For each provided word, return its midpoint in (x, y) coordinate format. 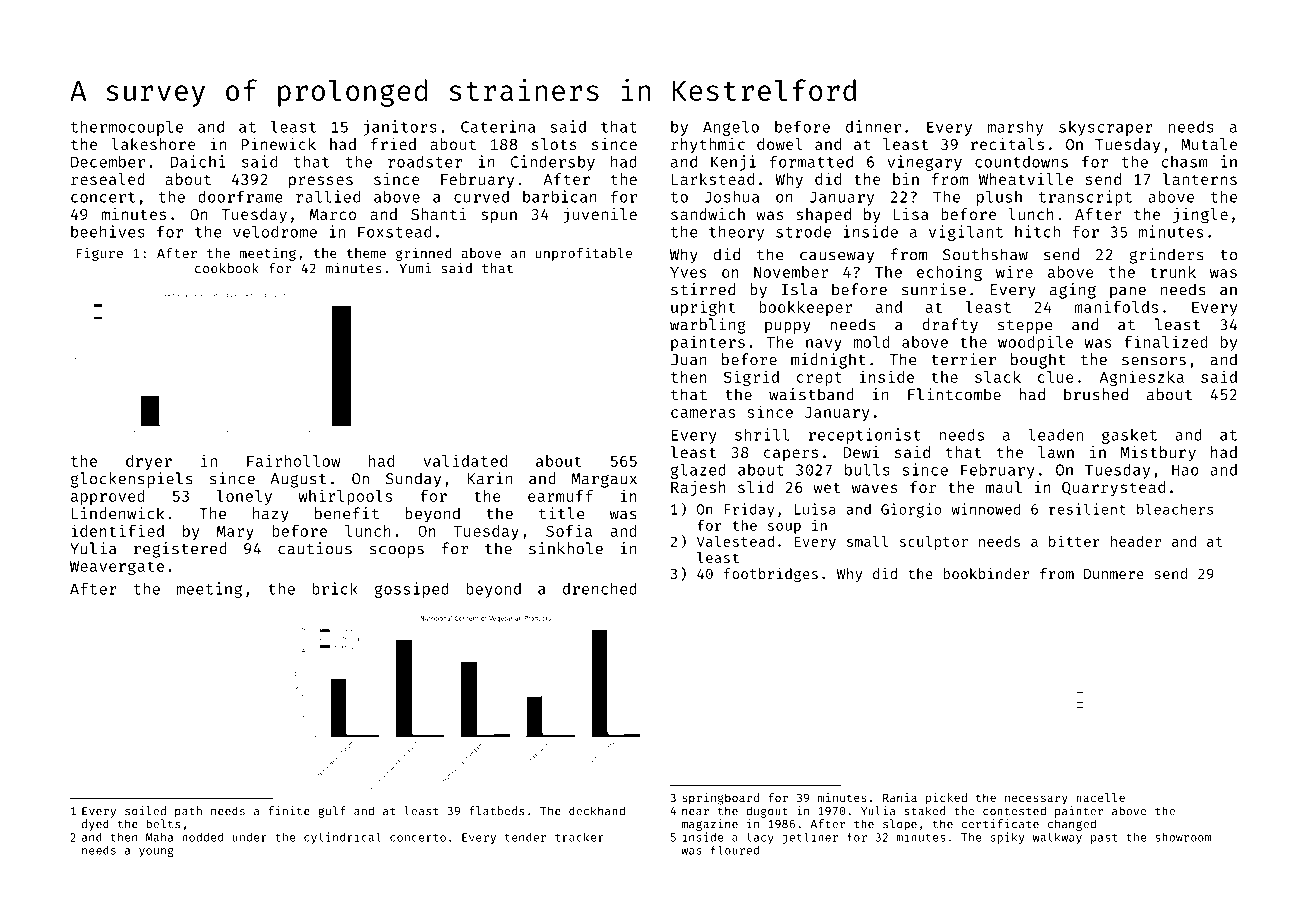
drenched (600, 588)
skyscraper (1106, 128)
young (156, 852)
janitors (400, 128)
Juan (689, 360)
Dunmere (1114, 574)
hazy (271, 515)
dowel (780, 144)
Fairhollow (293, 460)
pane (1128, 292)
